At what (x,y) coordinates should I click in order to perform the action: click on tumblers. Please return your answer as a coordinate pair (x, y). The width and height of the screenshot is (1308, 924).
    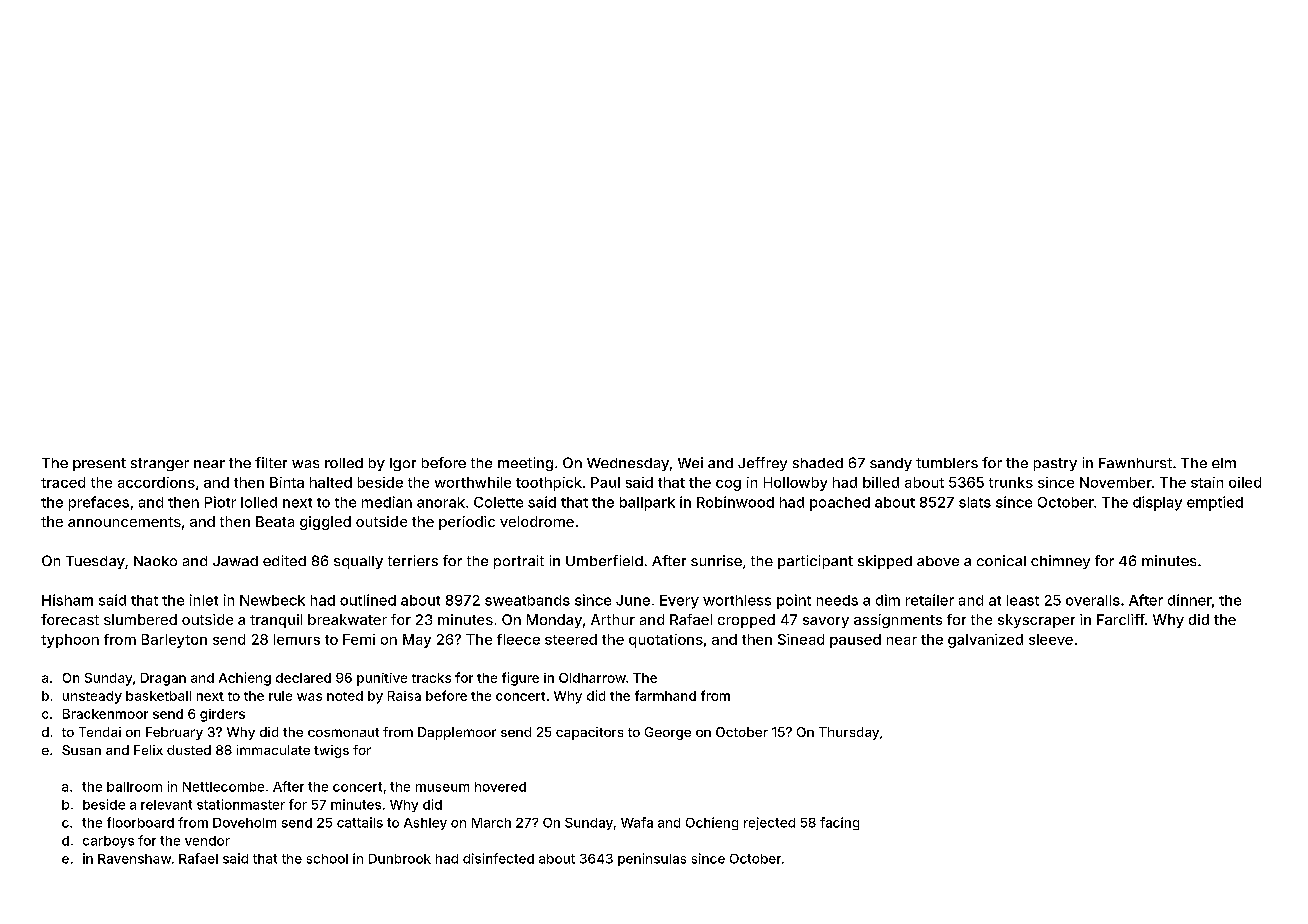
    Looking at the image, I should click on (947, 463).
